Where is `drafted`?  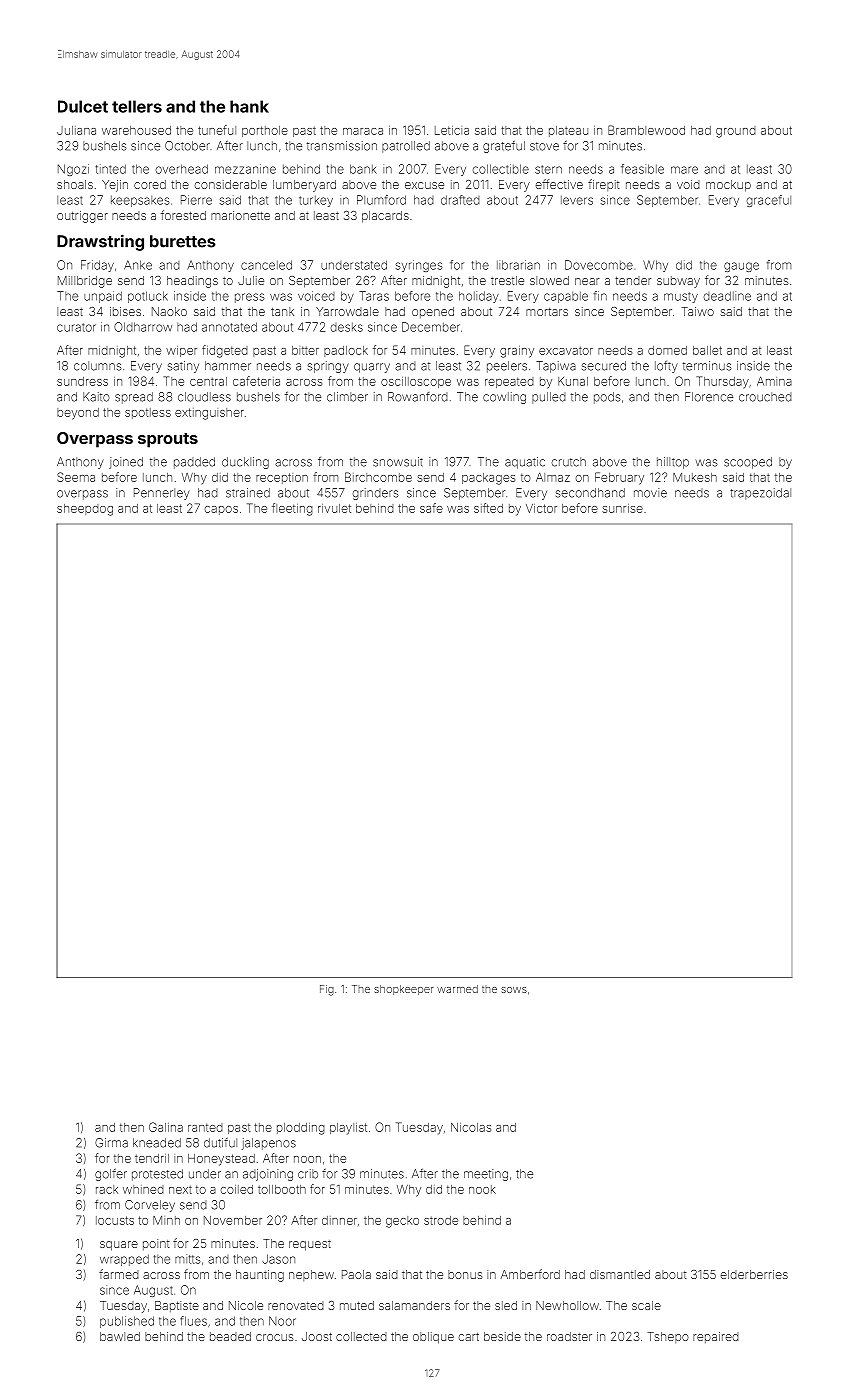 drafted is located at coordinates (460, 200).
